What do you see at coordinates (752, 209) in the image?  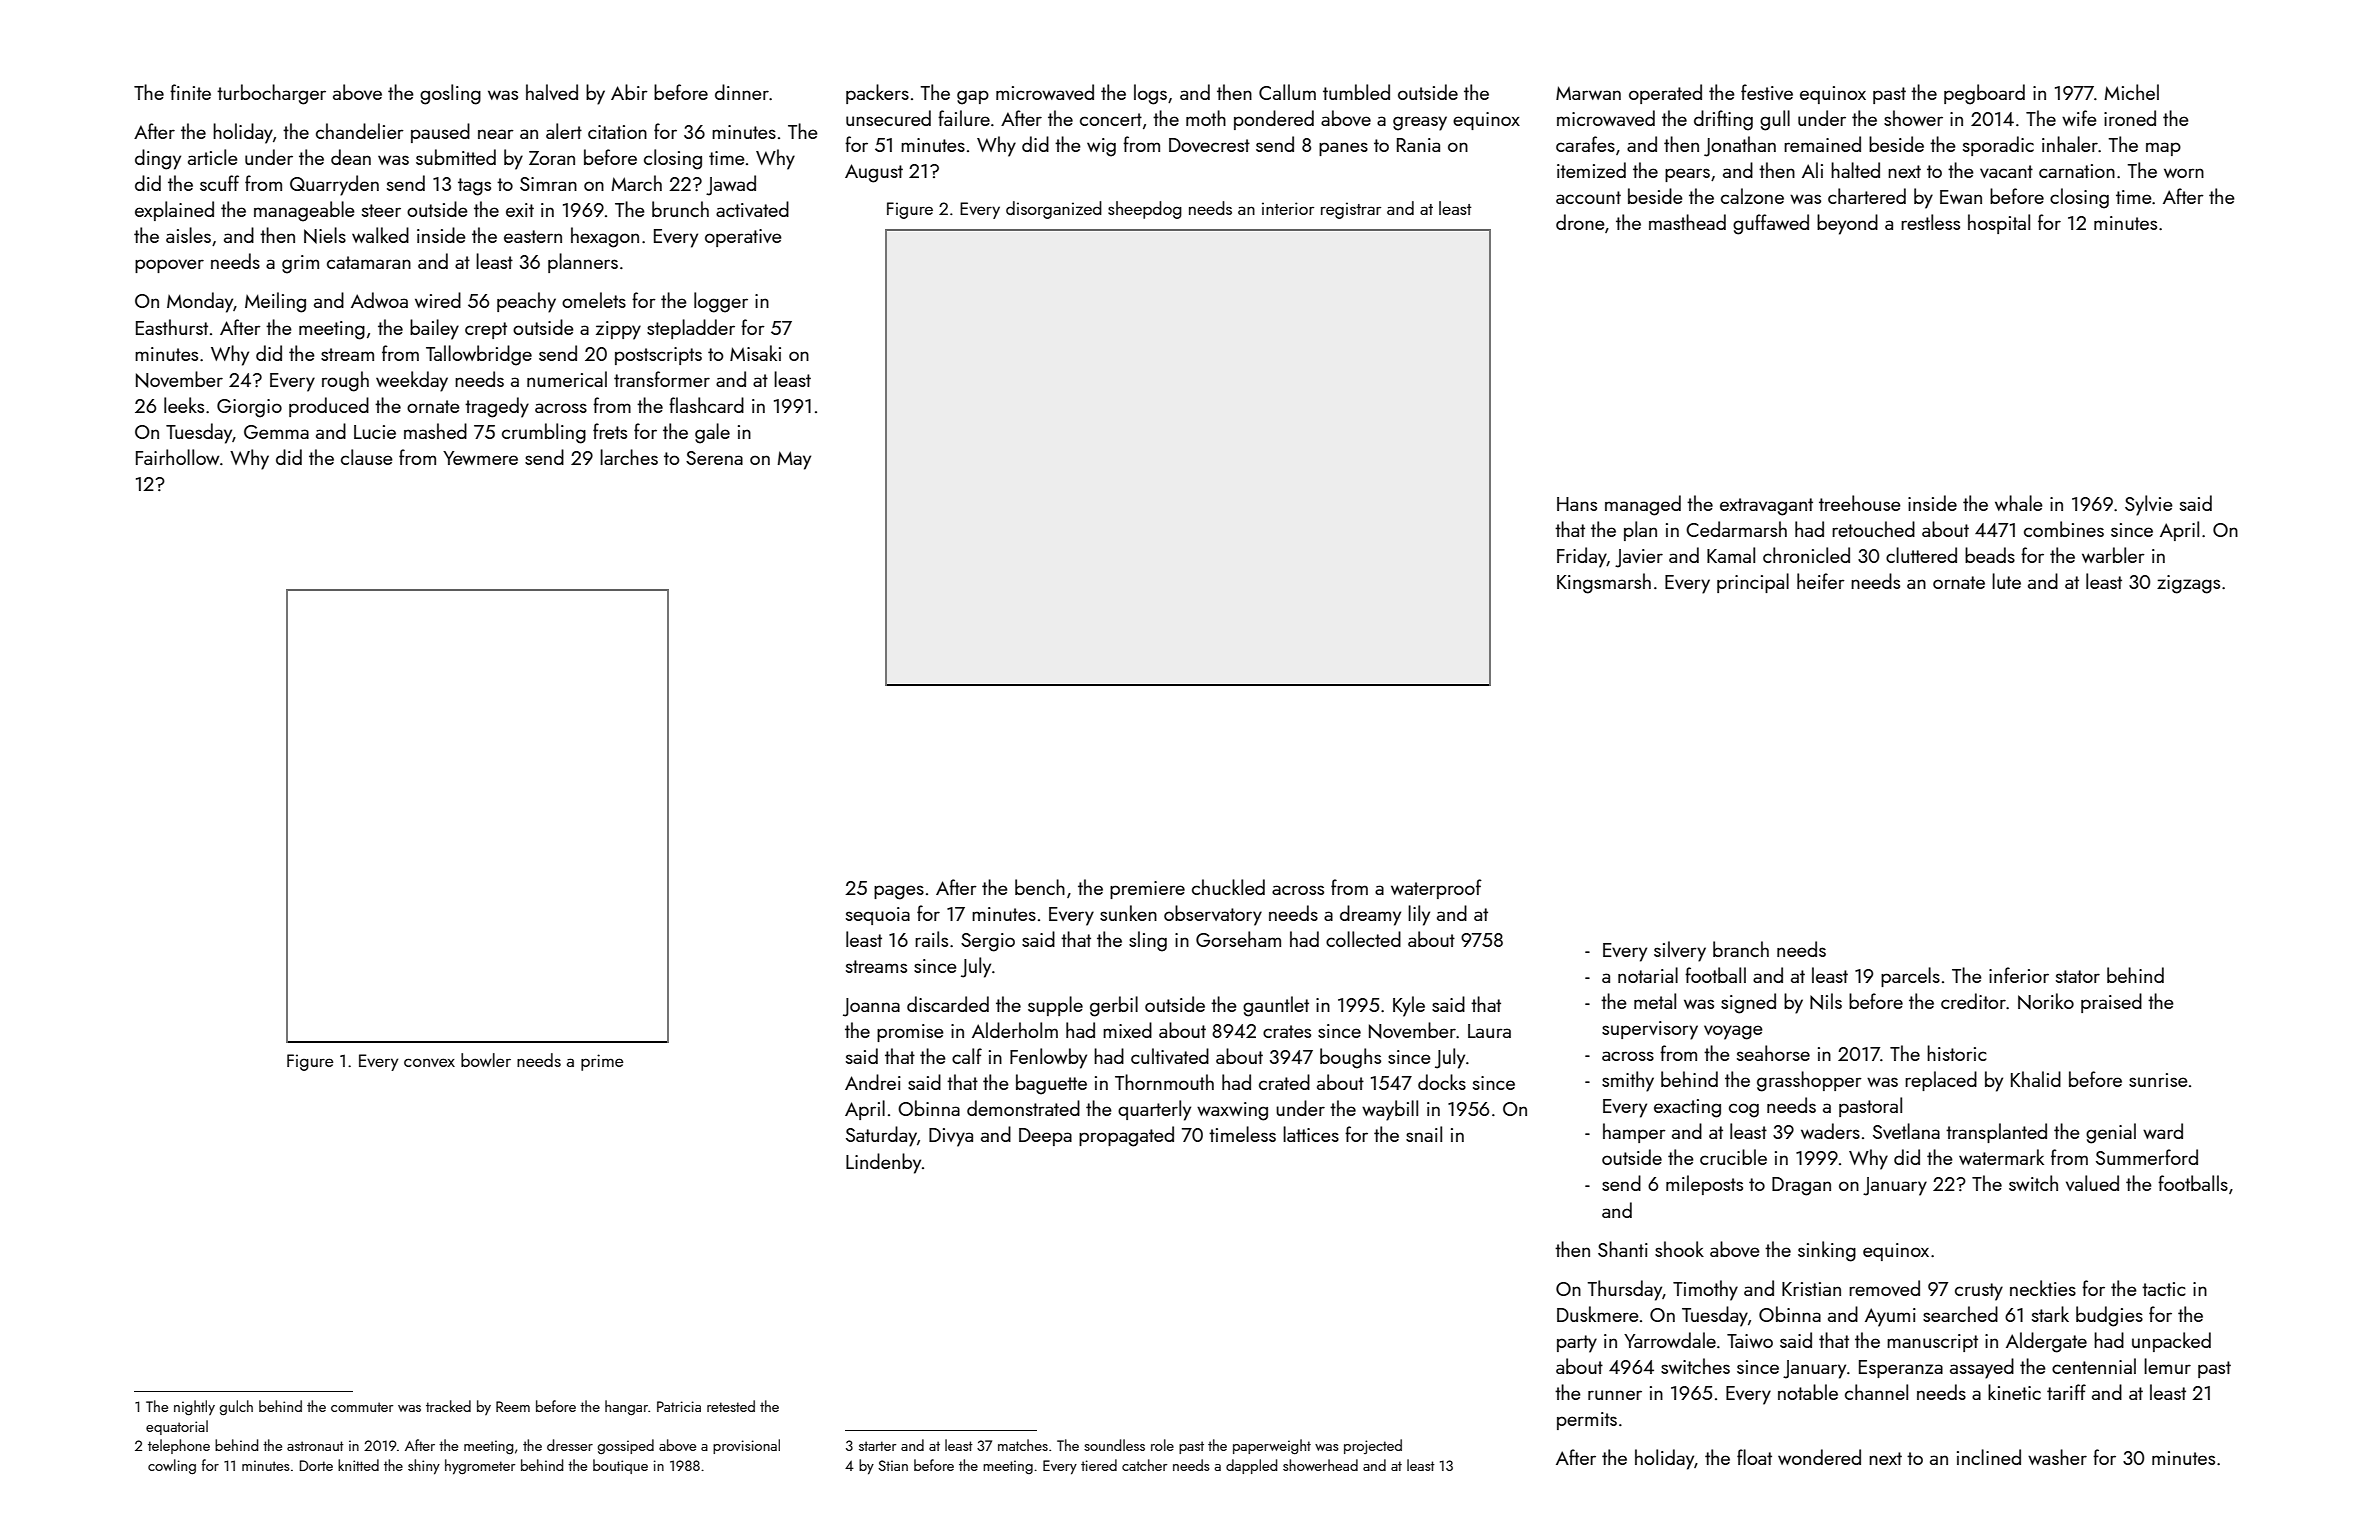 I see `activated` at bounding box center [752, 209].
